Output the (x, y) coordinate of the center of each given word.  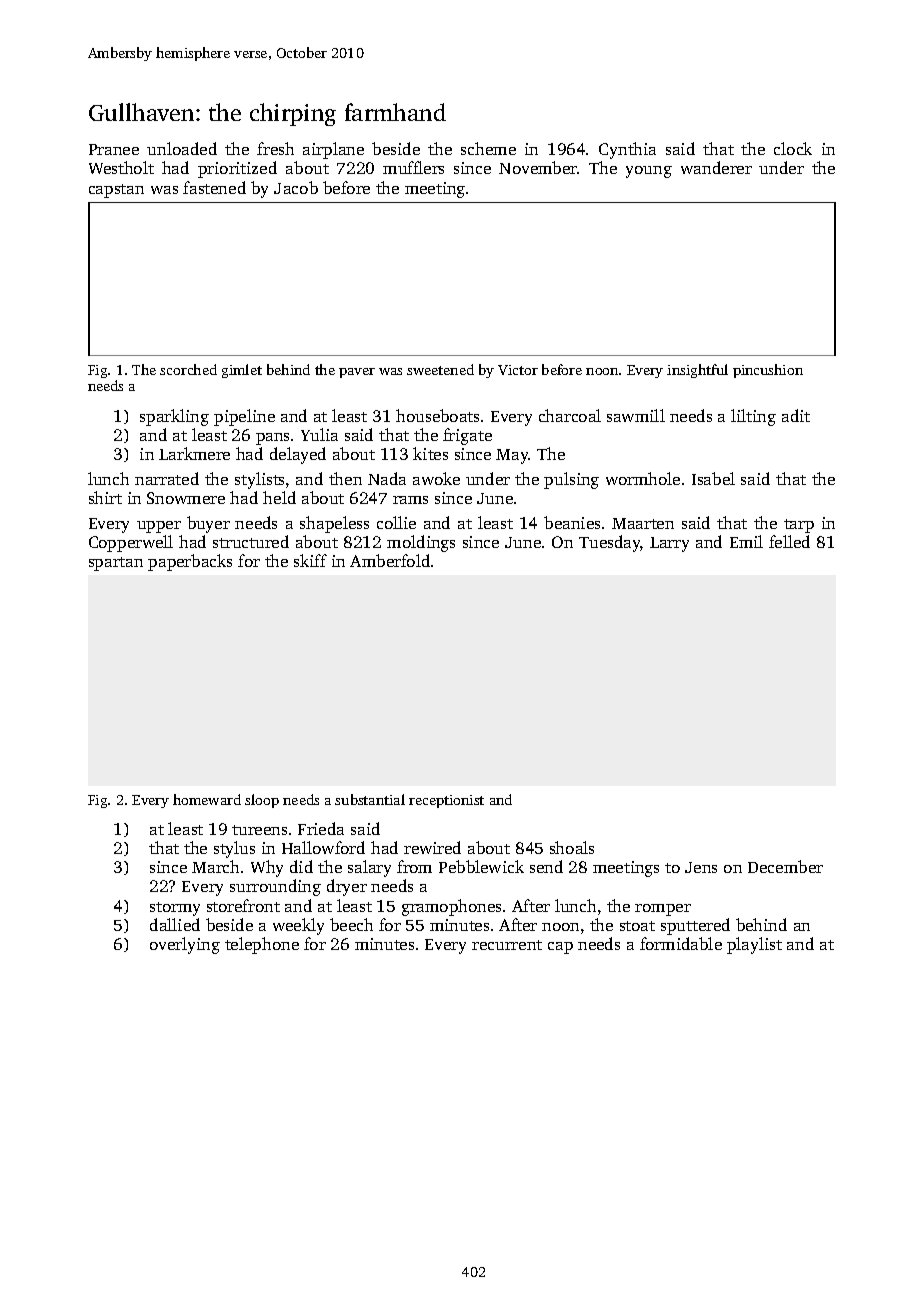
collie (396, 522)
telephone (262, 945)
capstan (116, 191)
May (512, 456)
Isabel (713, 478)
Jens (701, 867)
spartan (116, 564)
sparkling (174, 417)
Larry (669, 544)
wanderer (716, 167)
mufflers (413, 167)
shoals (572, 847)
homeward (207, 799)
